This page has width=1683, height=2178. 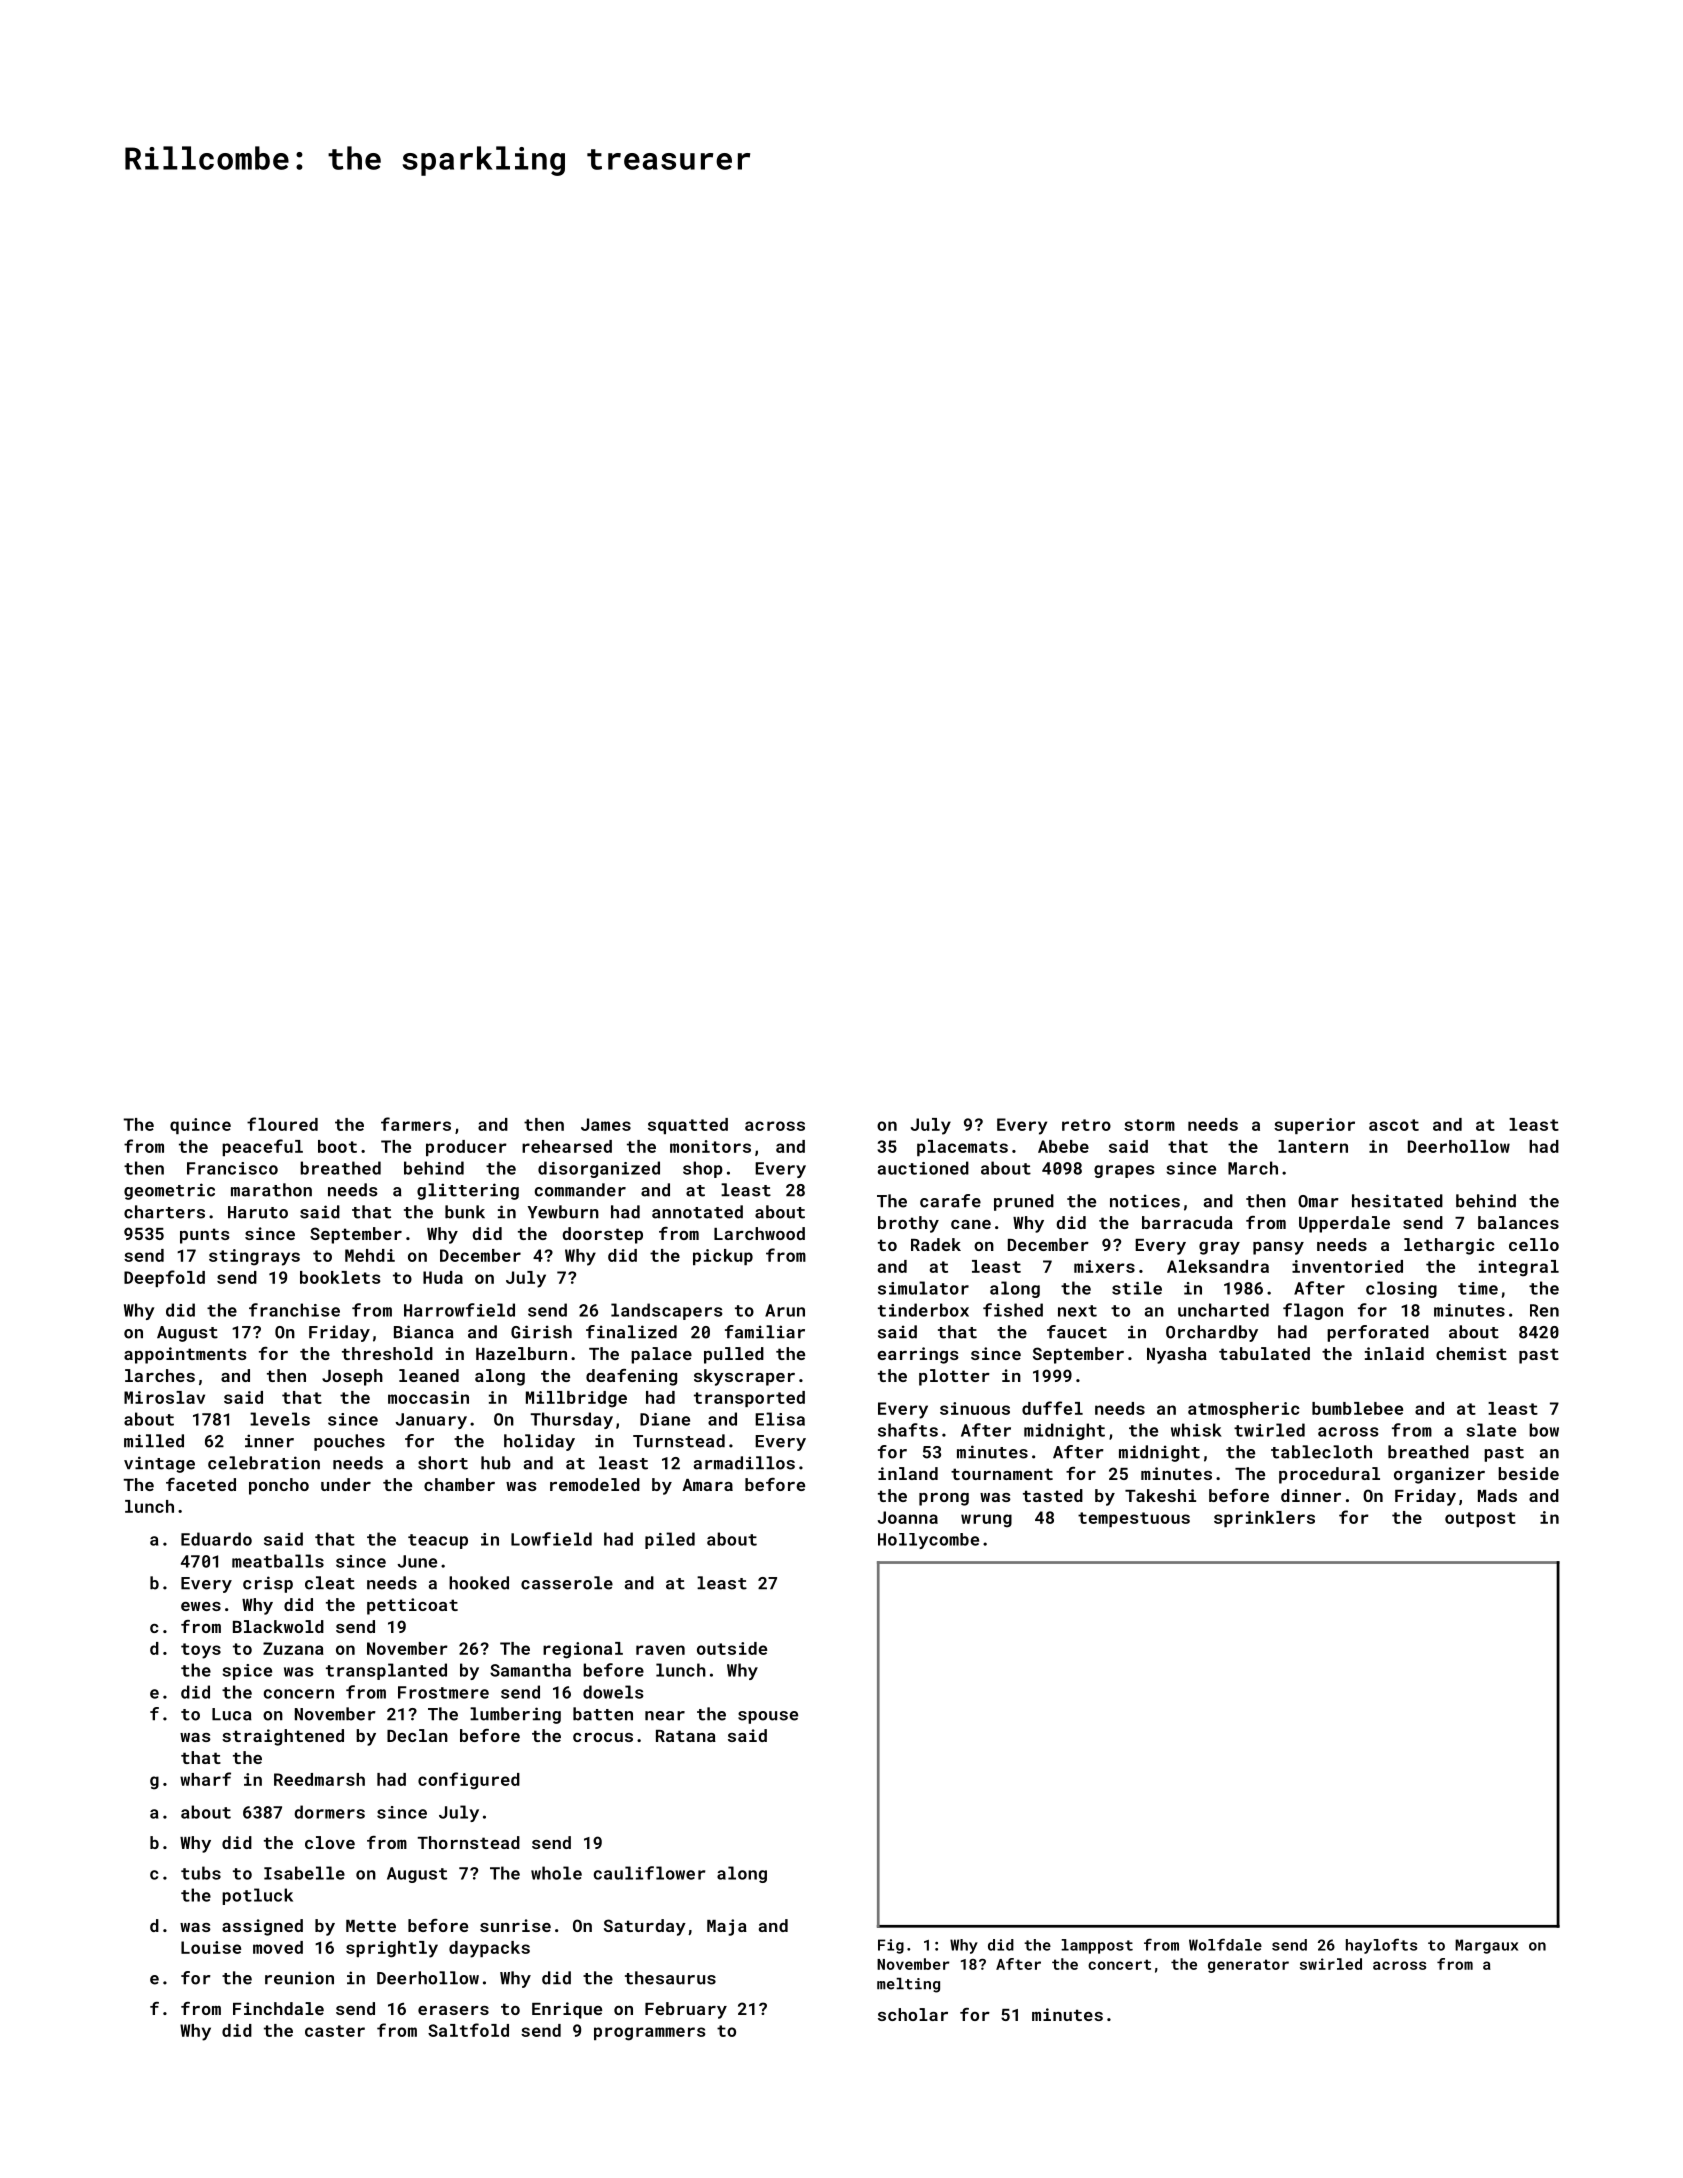 I want to click on programmers, so click(x=650, y=2034).
